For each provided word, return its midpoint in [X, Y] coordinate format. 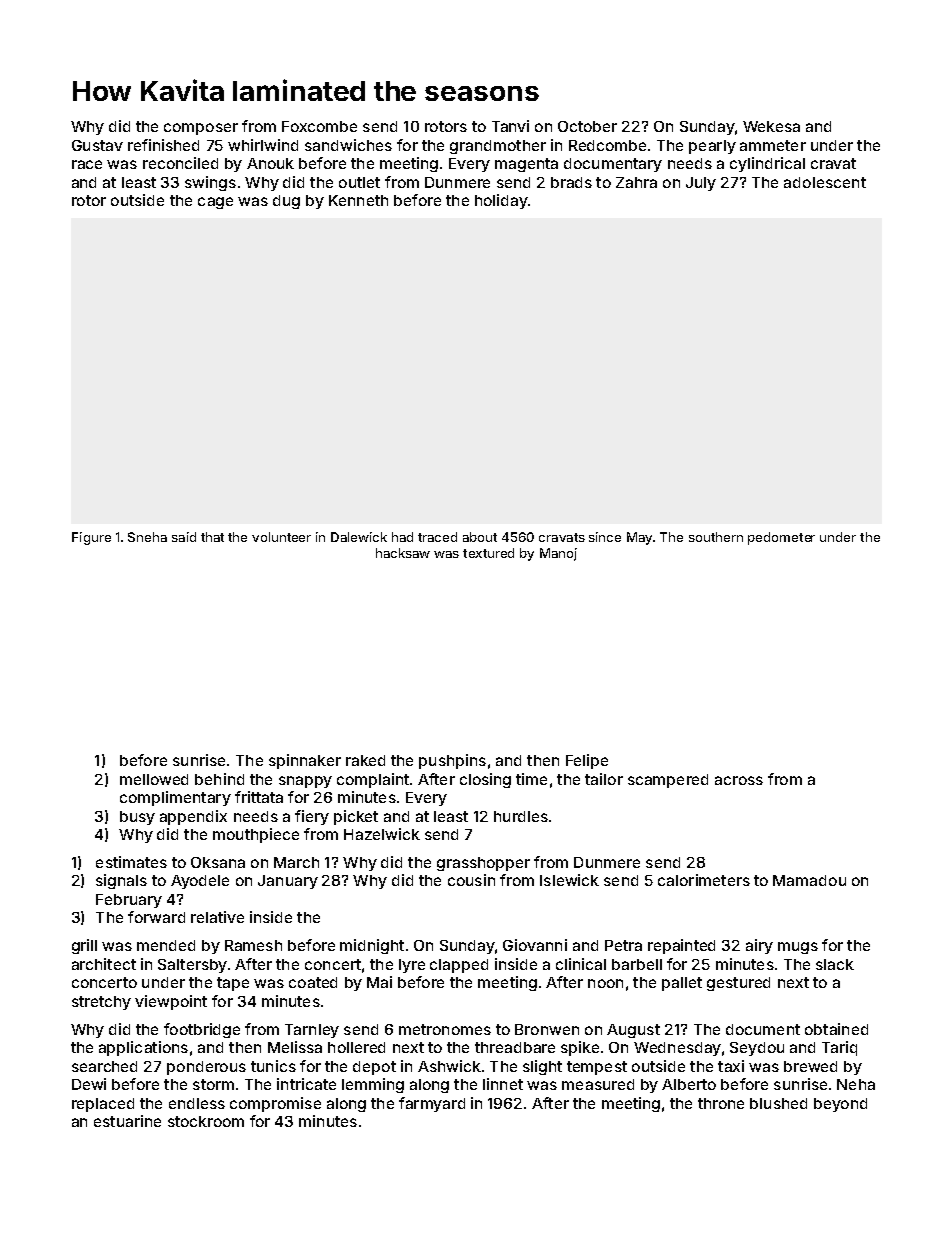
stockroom [206, 1121]
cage [215, 203]
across [739, 780]
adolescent [825, 182]
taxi [731, 1066]
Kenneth [358, 200]
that [212, 537]
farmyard [432, 1104]
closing [485, 780]
